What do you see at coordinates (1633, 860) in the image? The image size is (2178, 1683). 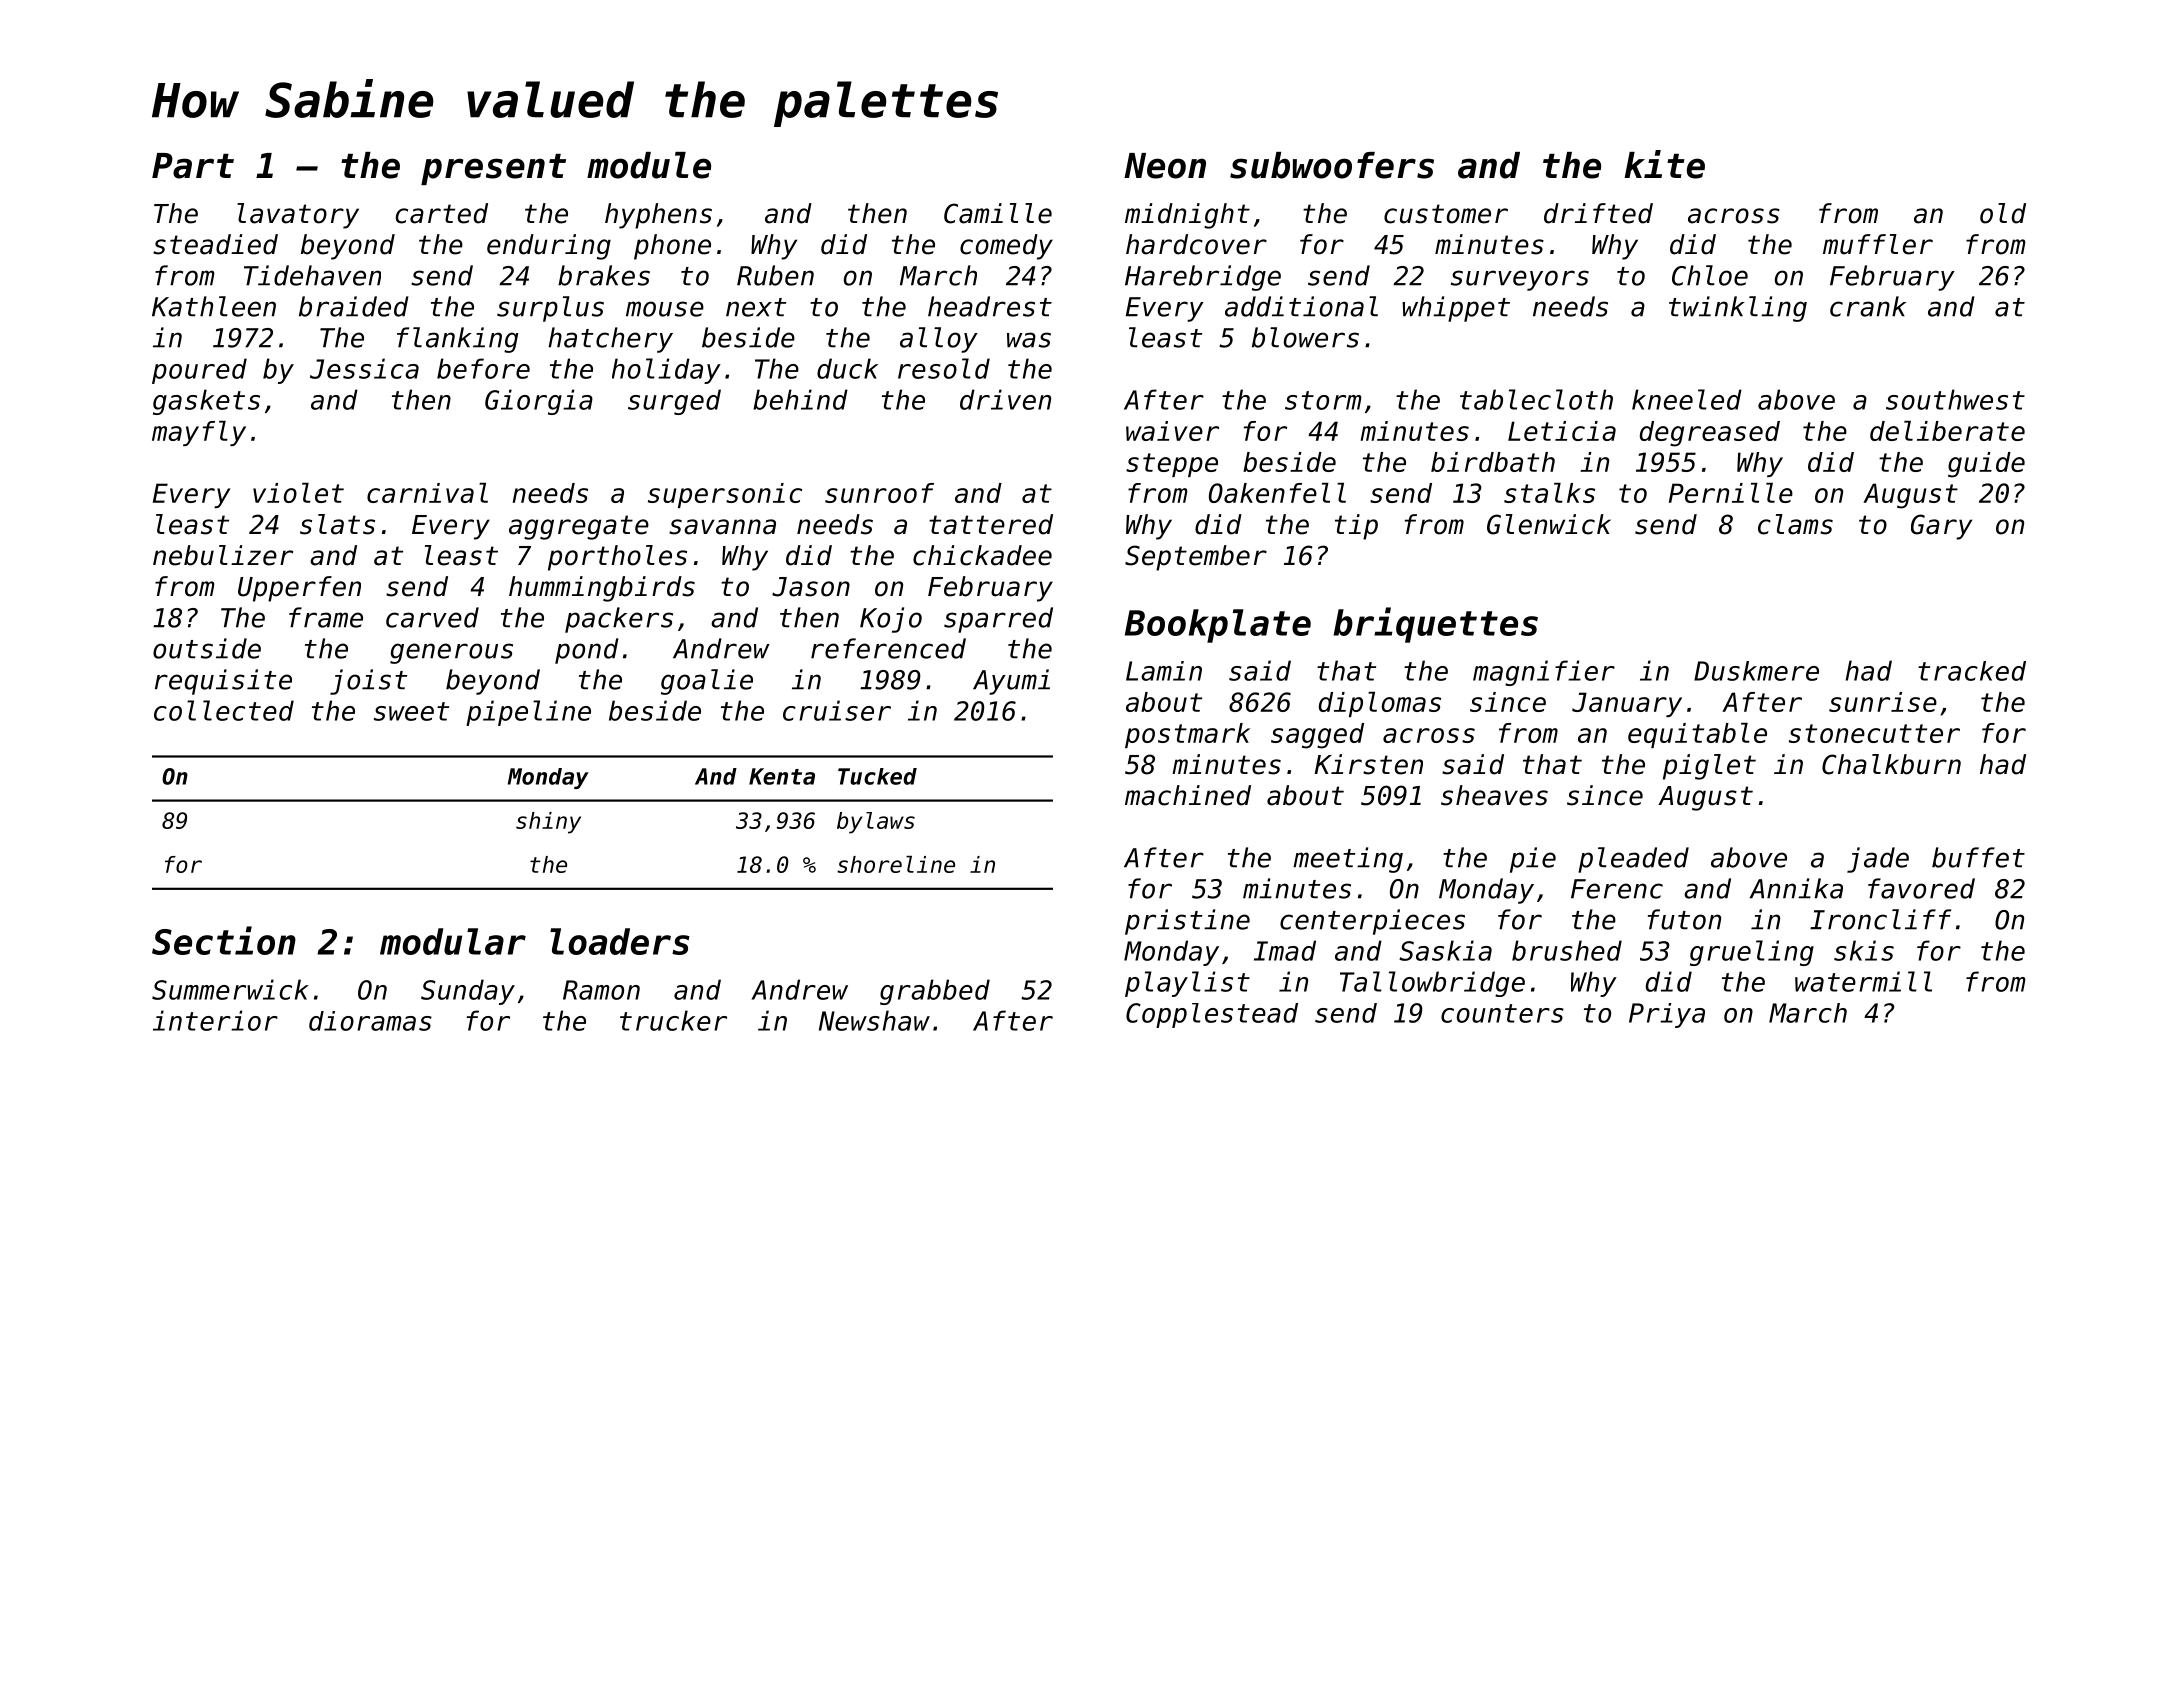 I see `pleaded` at bounding box center [1633, 860].
